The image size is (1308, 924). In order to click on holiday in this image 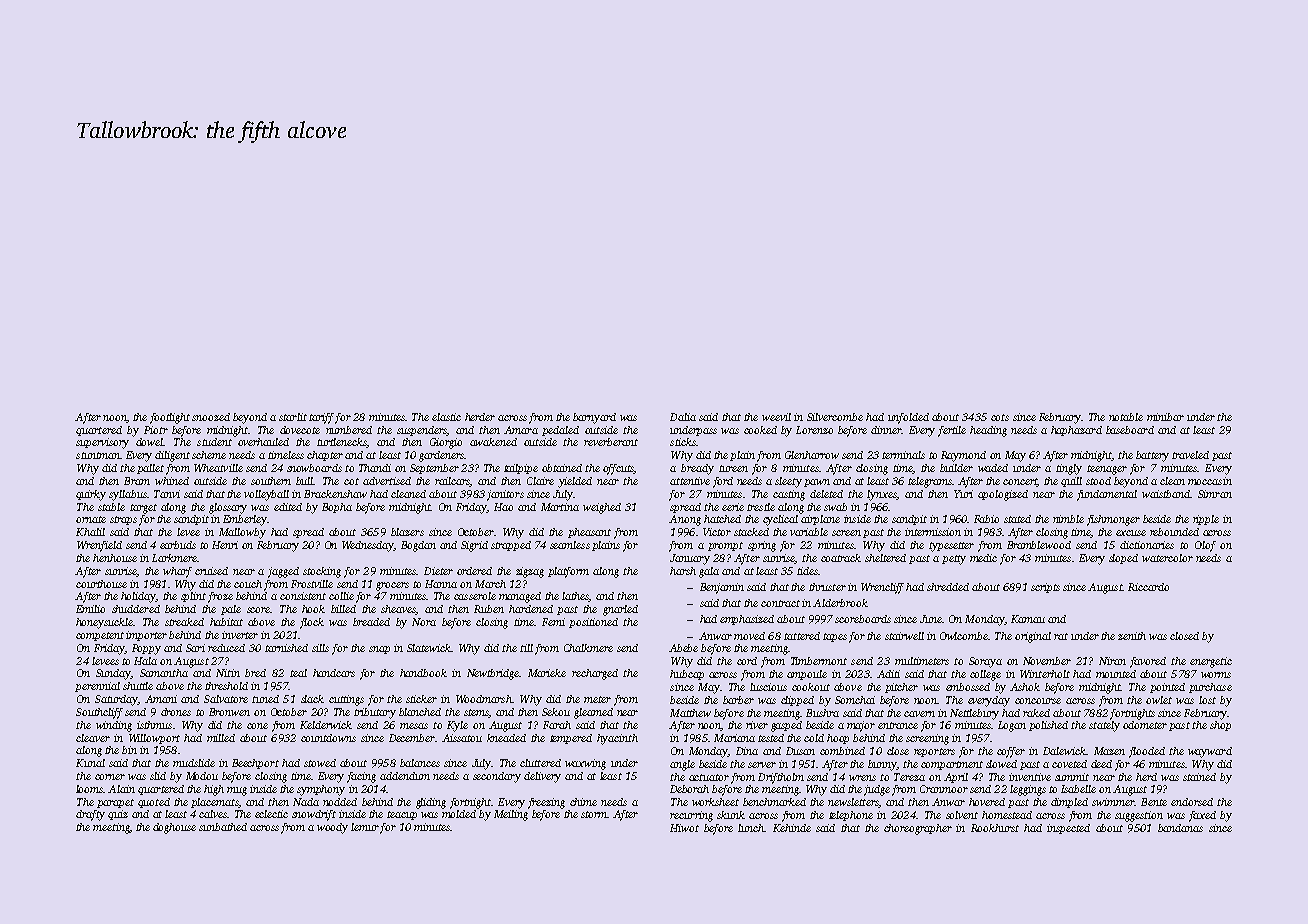, I will do `click(138, 597)`.
